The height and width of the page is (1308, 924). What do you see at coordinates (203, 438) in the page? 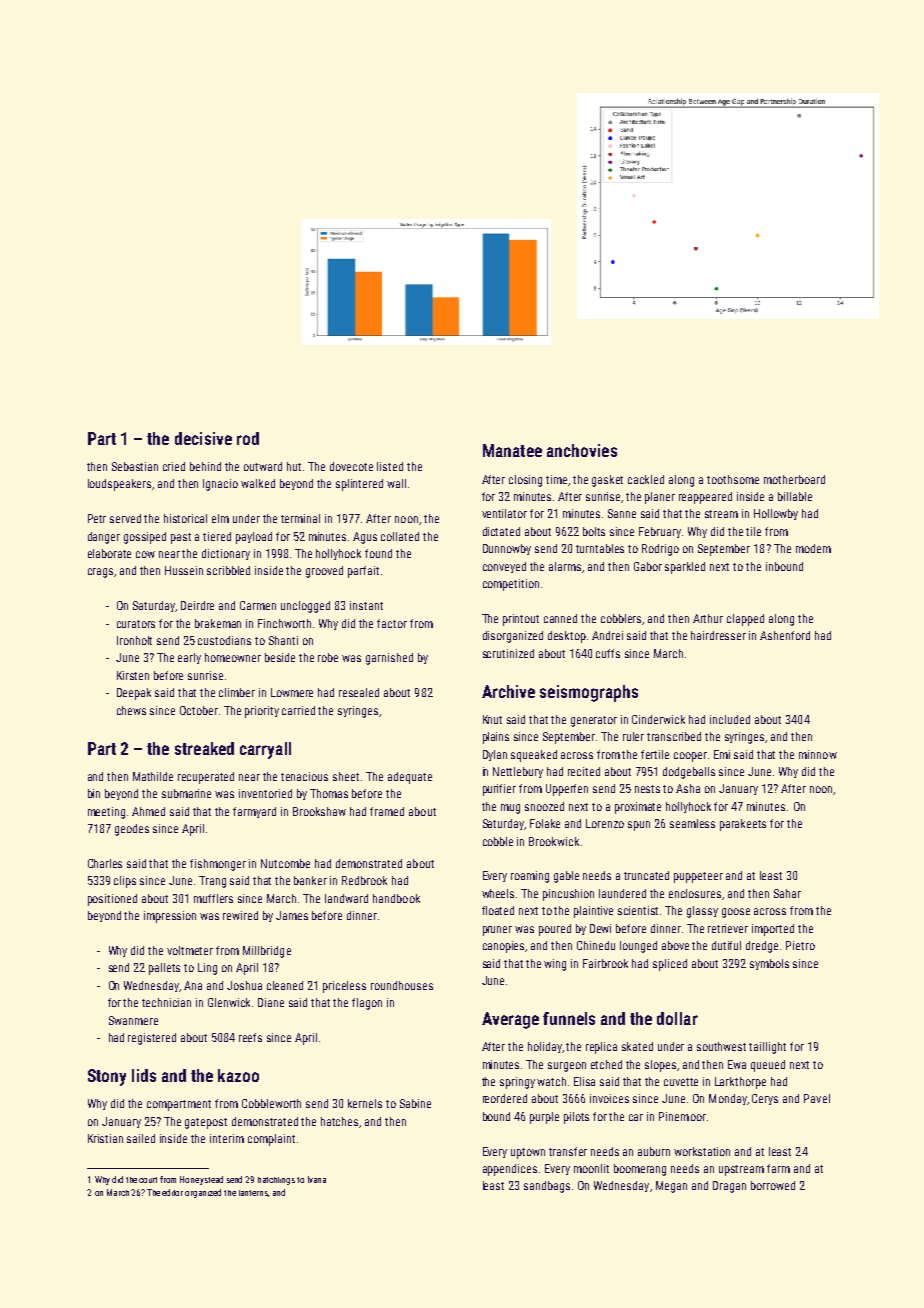
I see `decisive` at bounding box center [203, 438].
